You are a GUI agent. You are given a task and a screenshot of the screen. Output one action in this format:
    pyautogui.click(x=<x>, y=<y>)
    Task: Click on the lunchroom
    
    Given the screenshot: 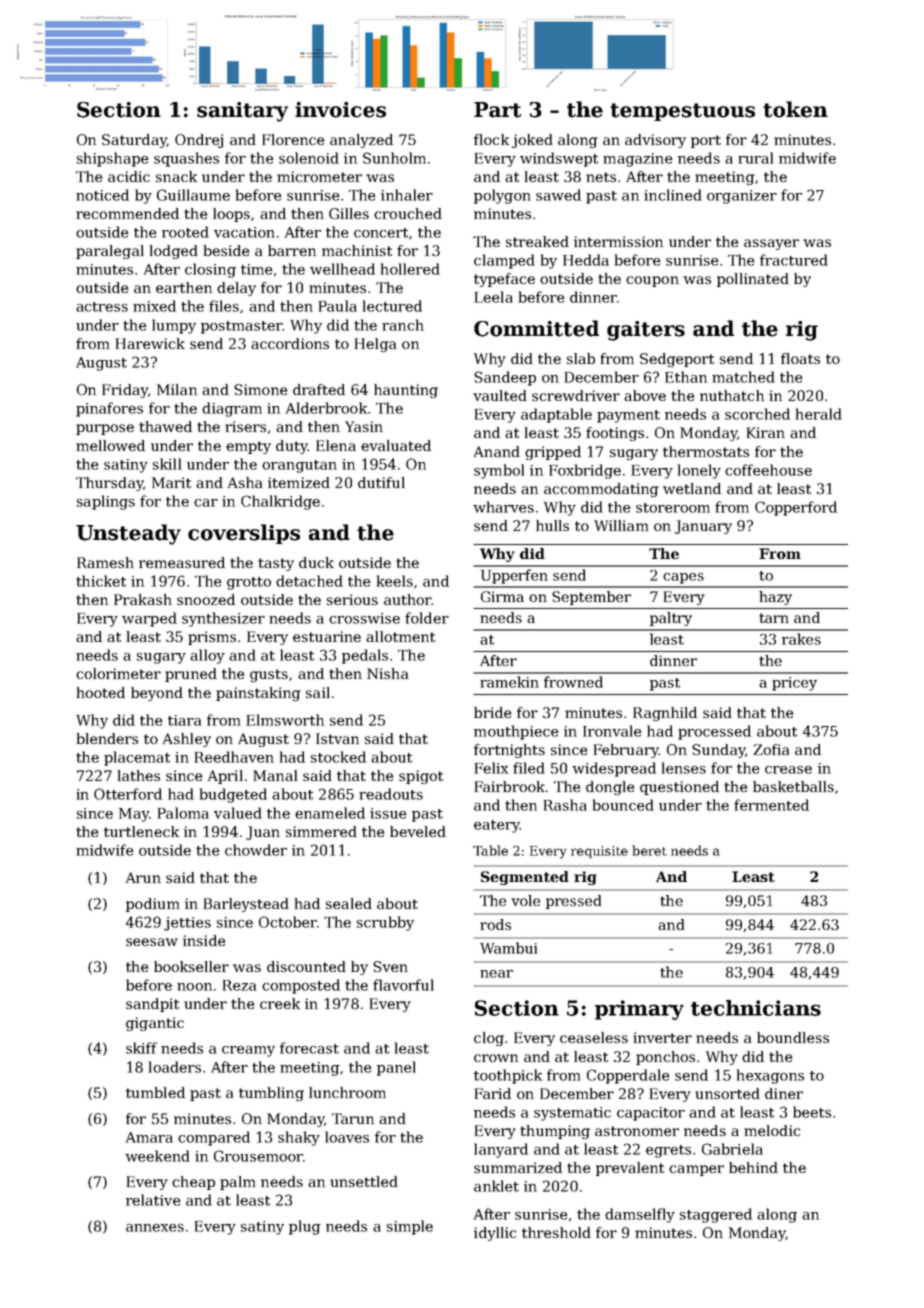 What is the action you would take?
    pyautogui.click(x=347, y=1092)
